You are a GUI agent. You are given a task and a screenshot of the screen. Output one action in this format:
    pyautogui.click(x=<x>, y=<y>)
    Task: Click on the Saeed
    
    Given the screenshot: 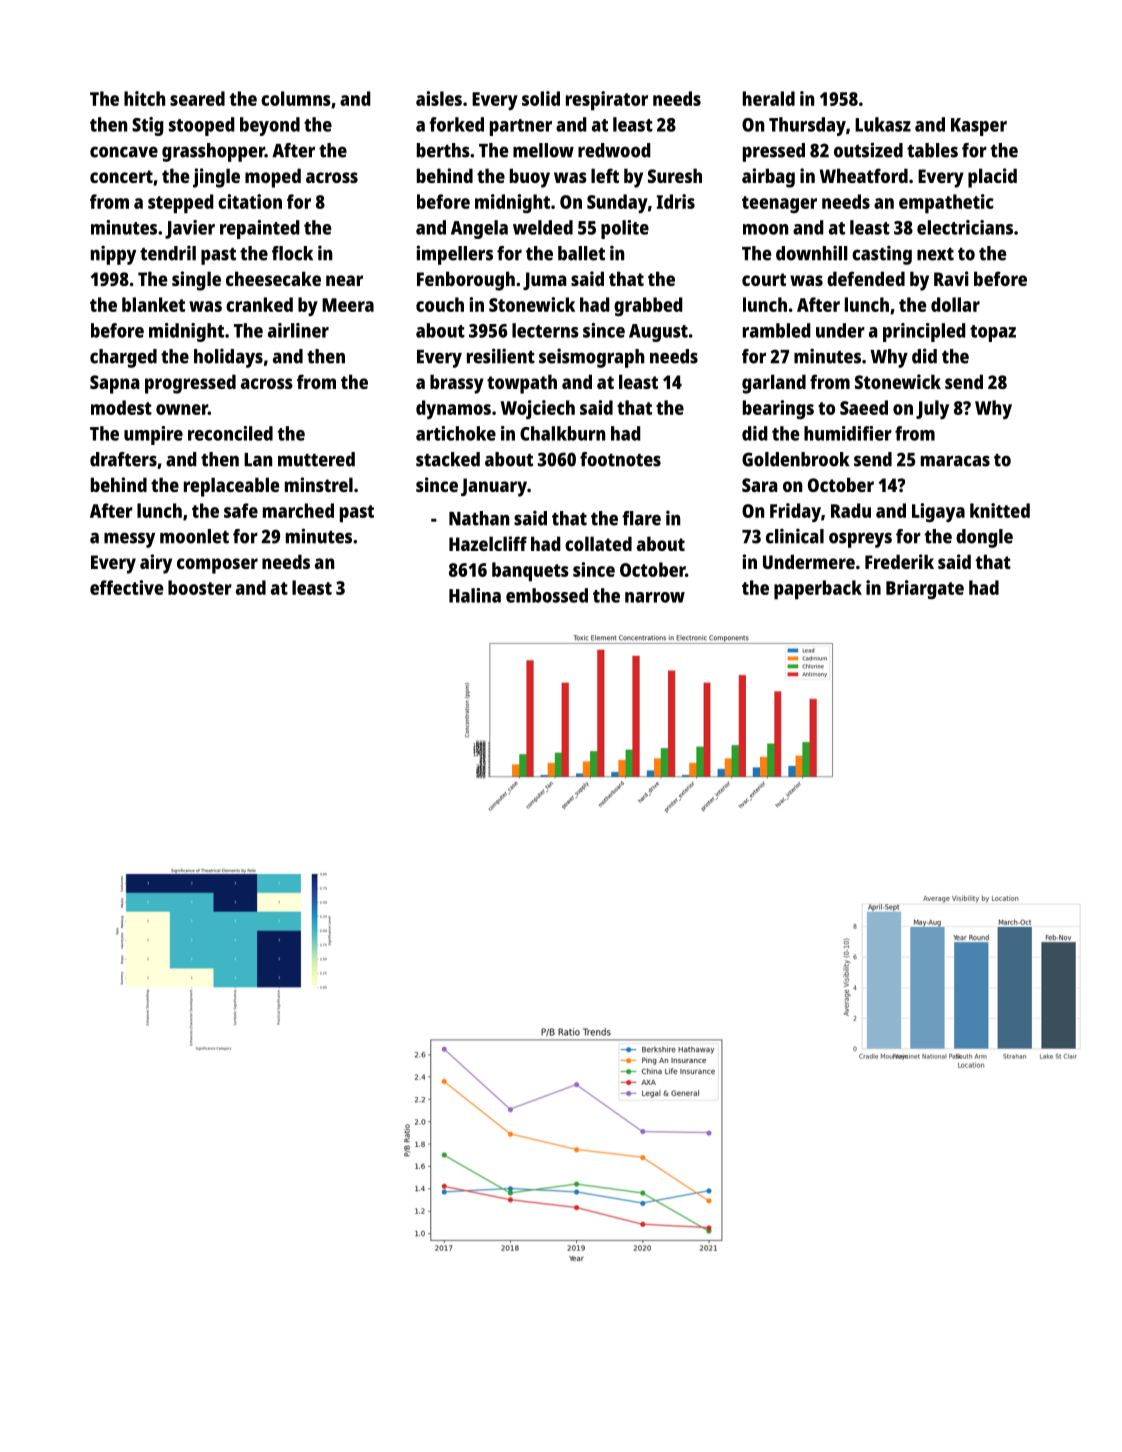 What is the action you would take?
    pyautogui.click(x=864, y=407)
